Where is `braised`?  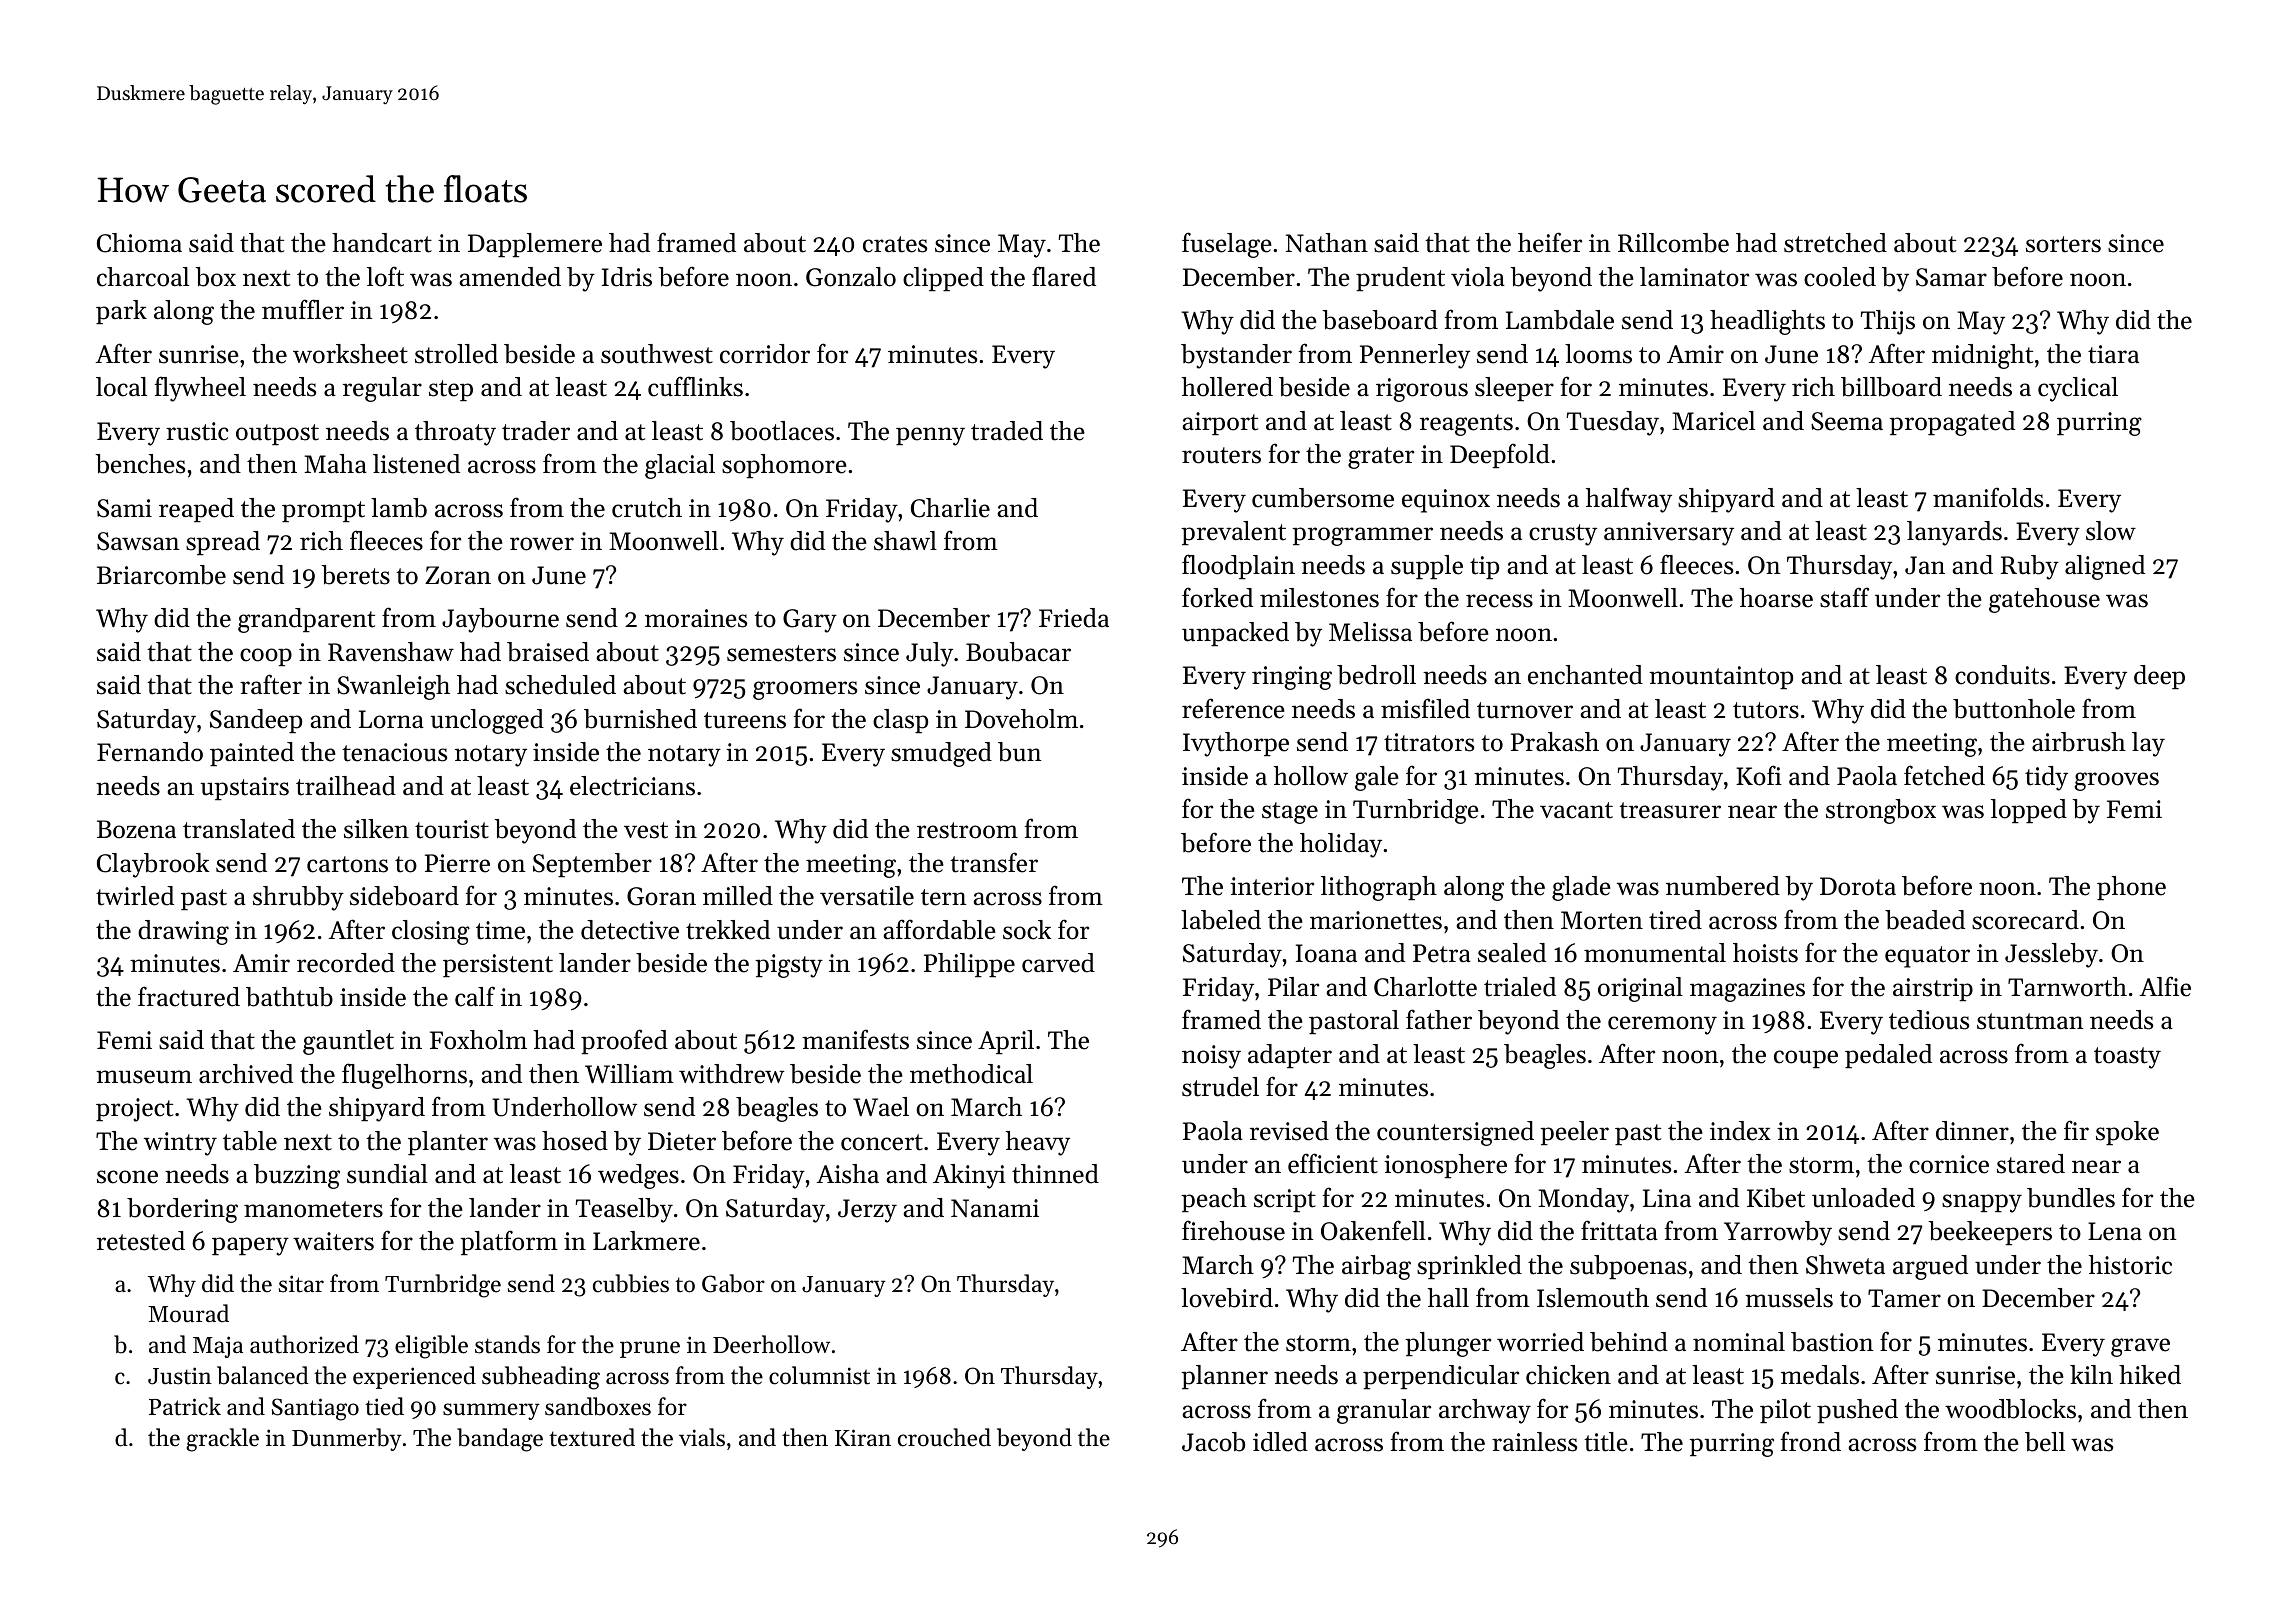
braised is located at coordinates (548, 652).
